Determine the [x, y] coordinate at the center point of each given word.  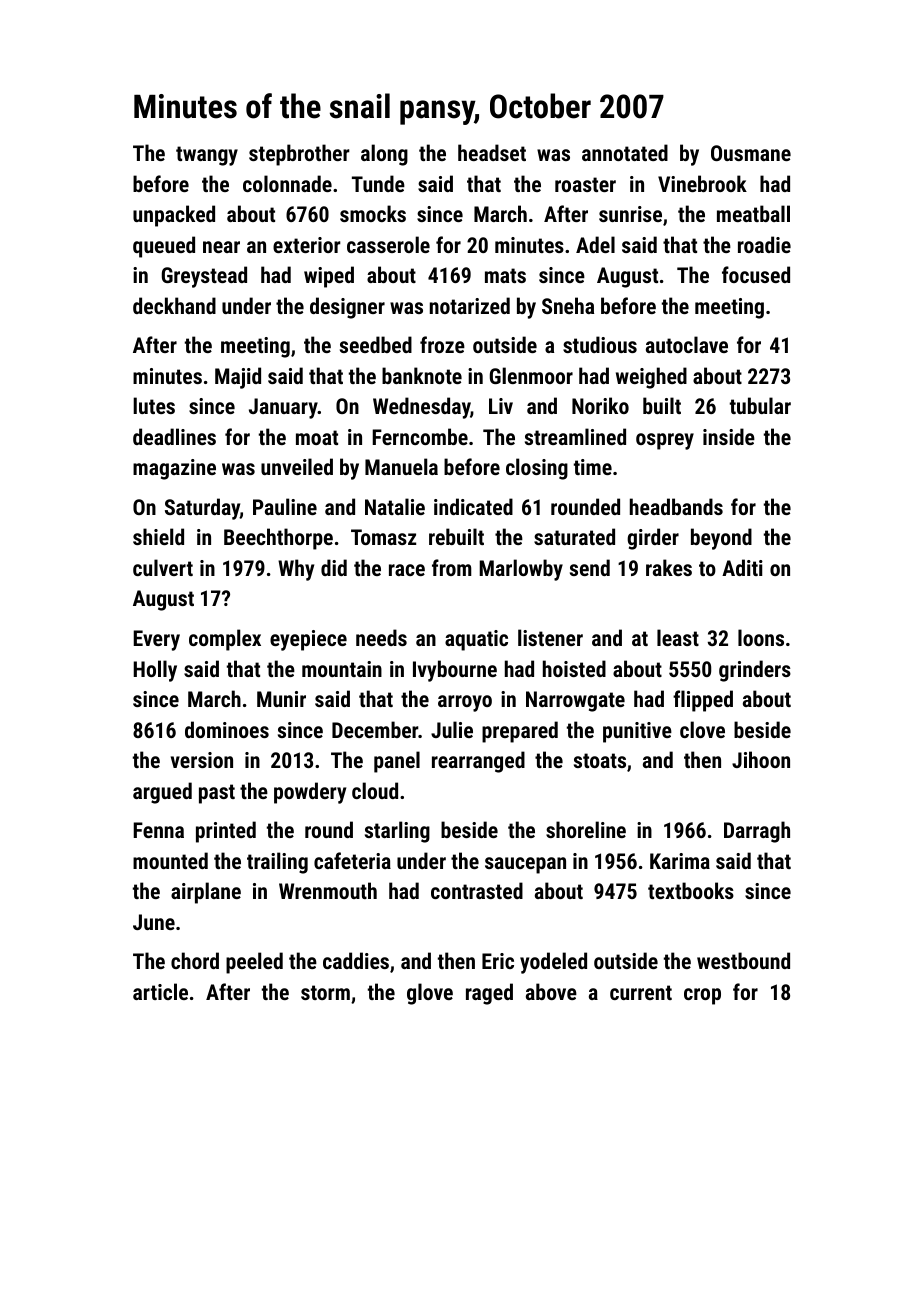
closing [537, 469]
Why [296, 570]
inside [729, 436]
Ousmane [751, 153]
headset [492, 152]
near [221, 247]
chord [195, 960]
